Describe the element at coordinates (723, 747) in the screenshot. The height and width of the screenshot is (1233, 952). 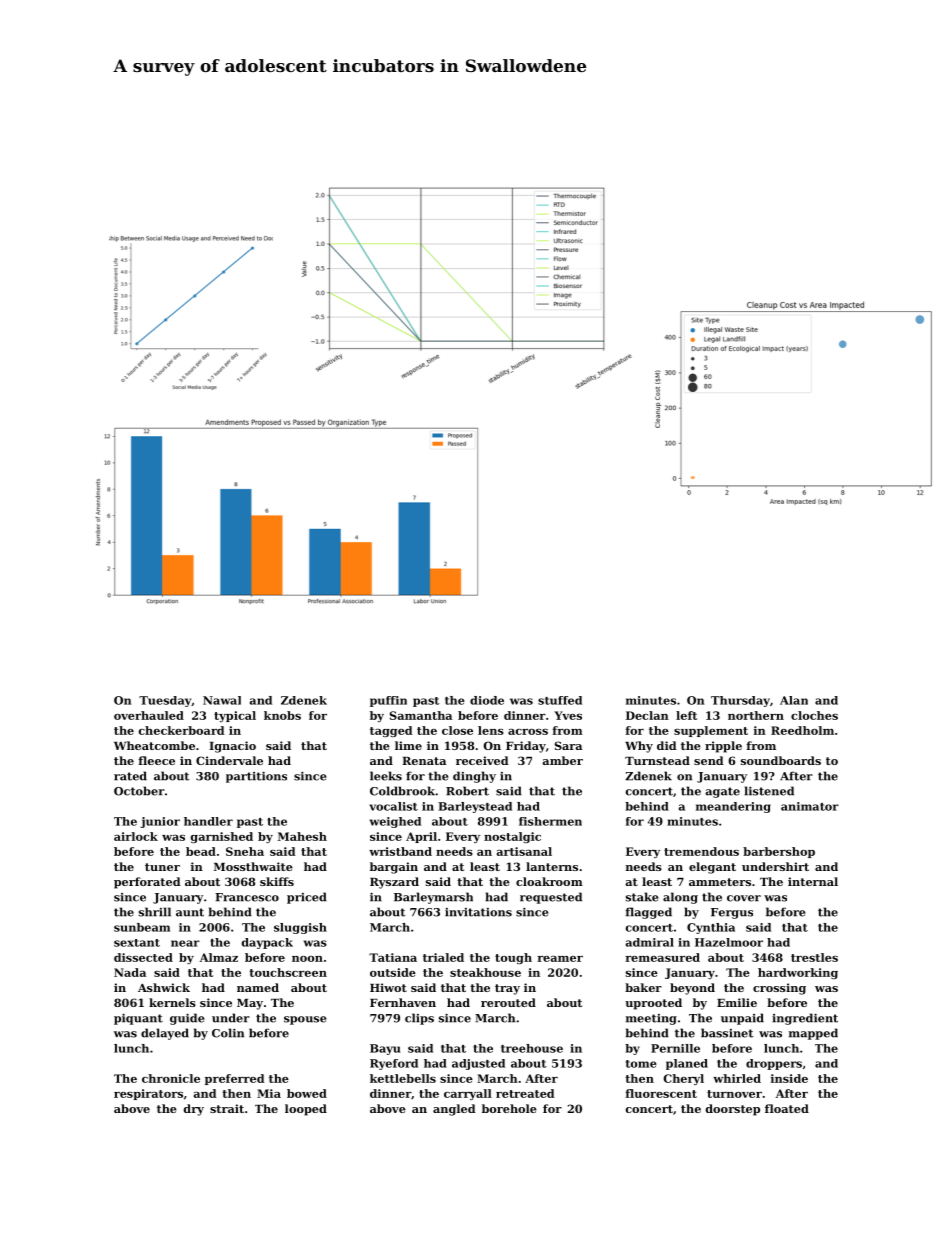
I see `ripple` at that location.
